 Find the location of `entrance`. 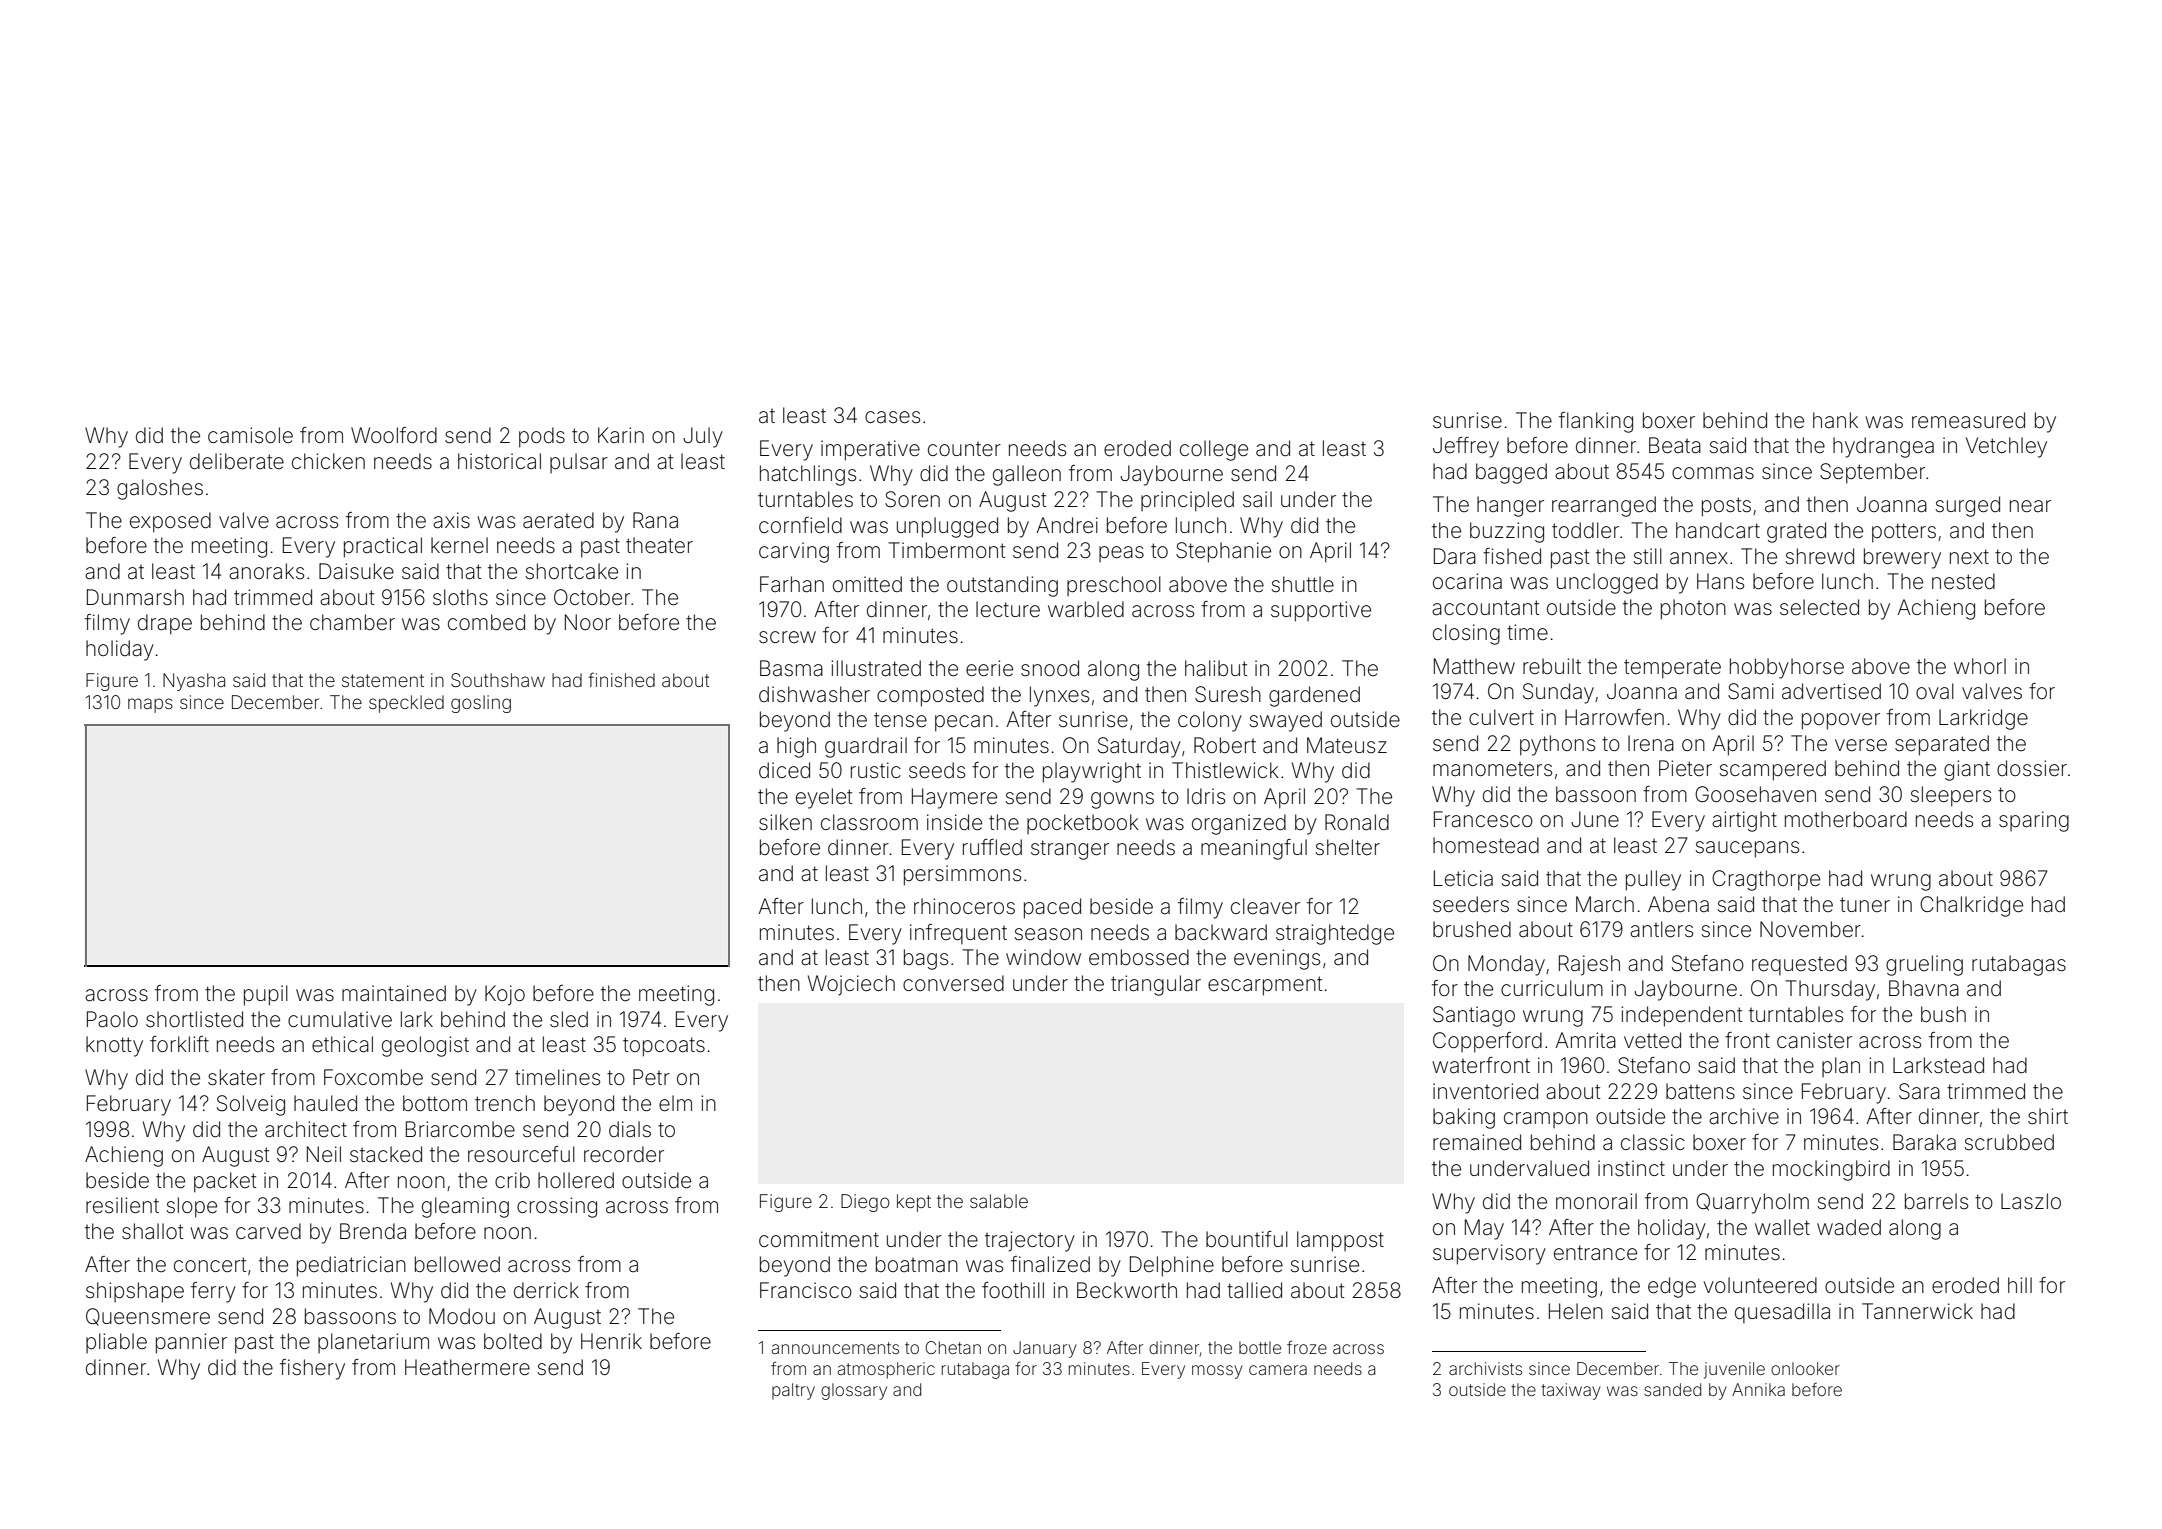

entrance is located at coordinates (1595, 1253).
